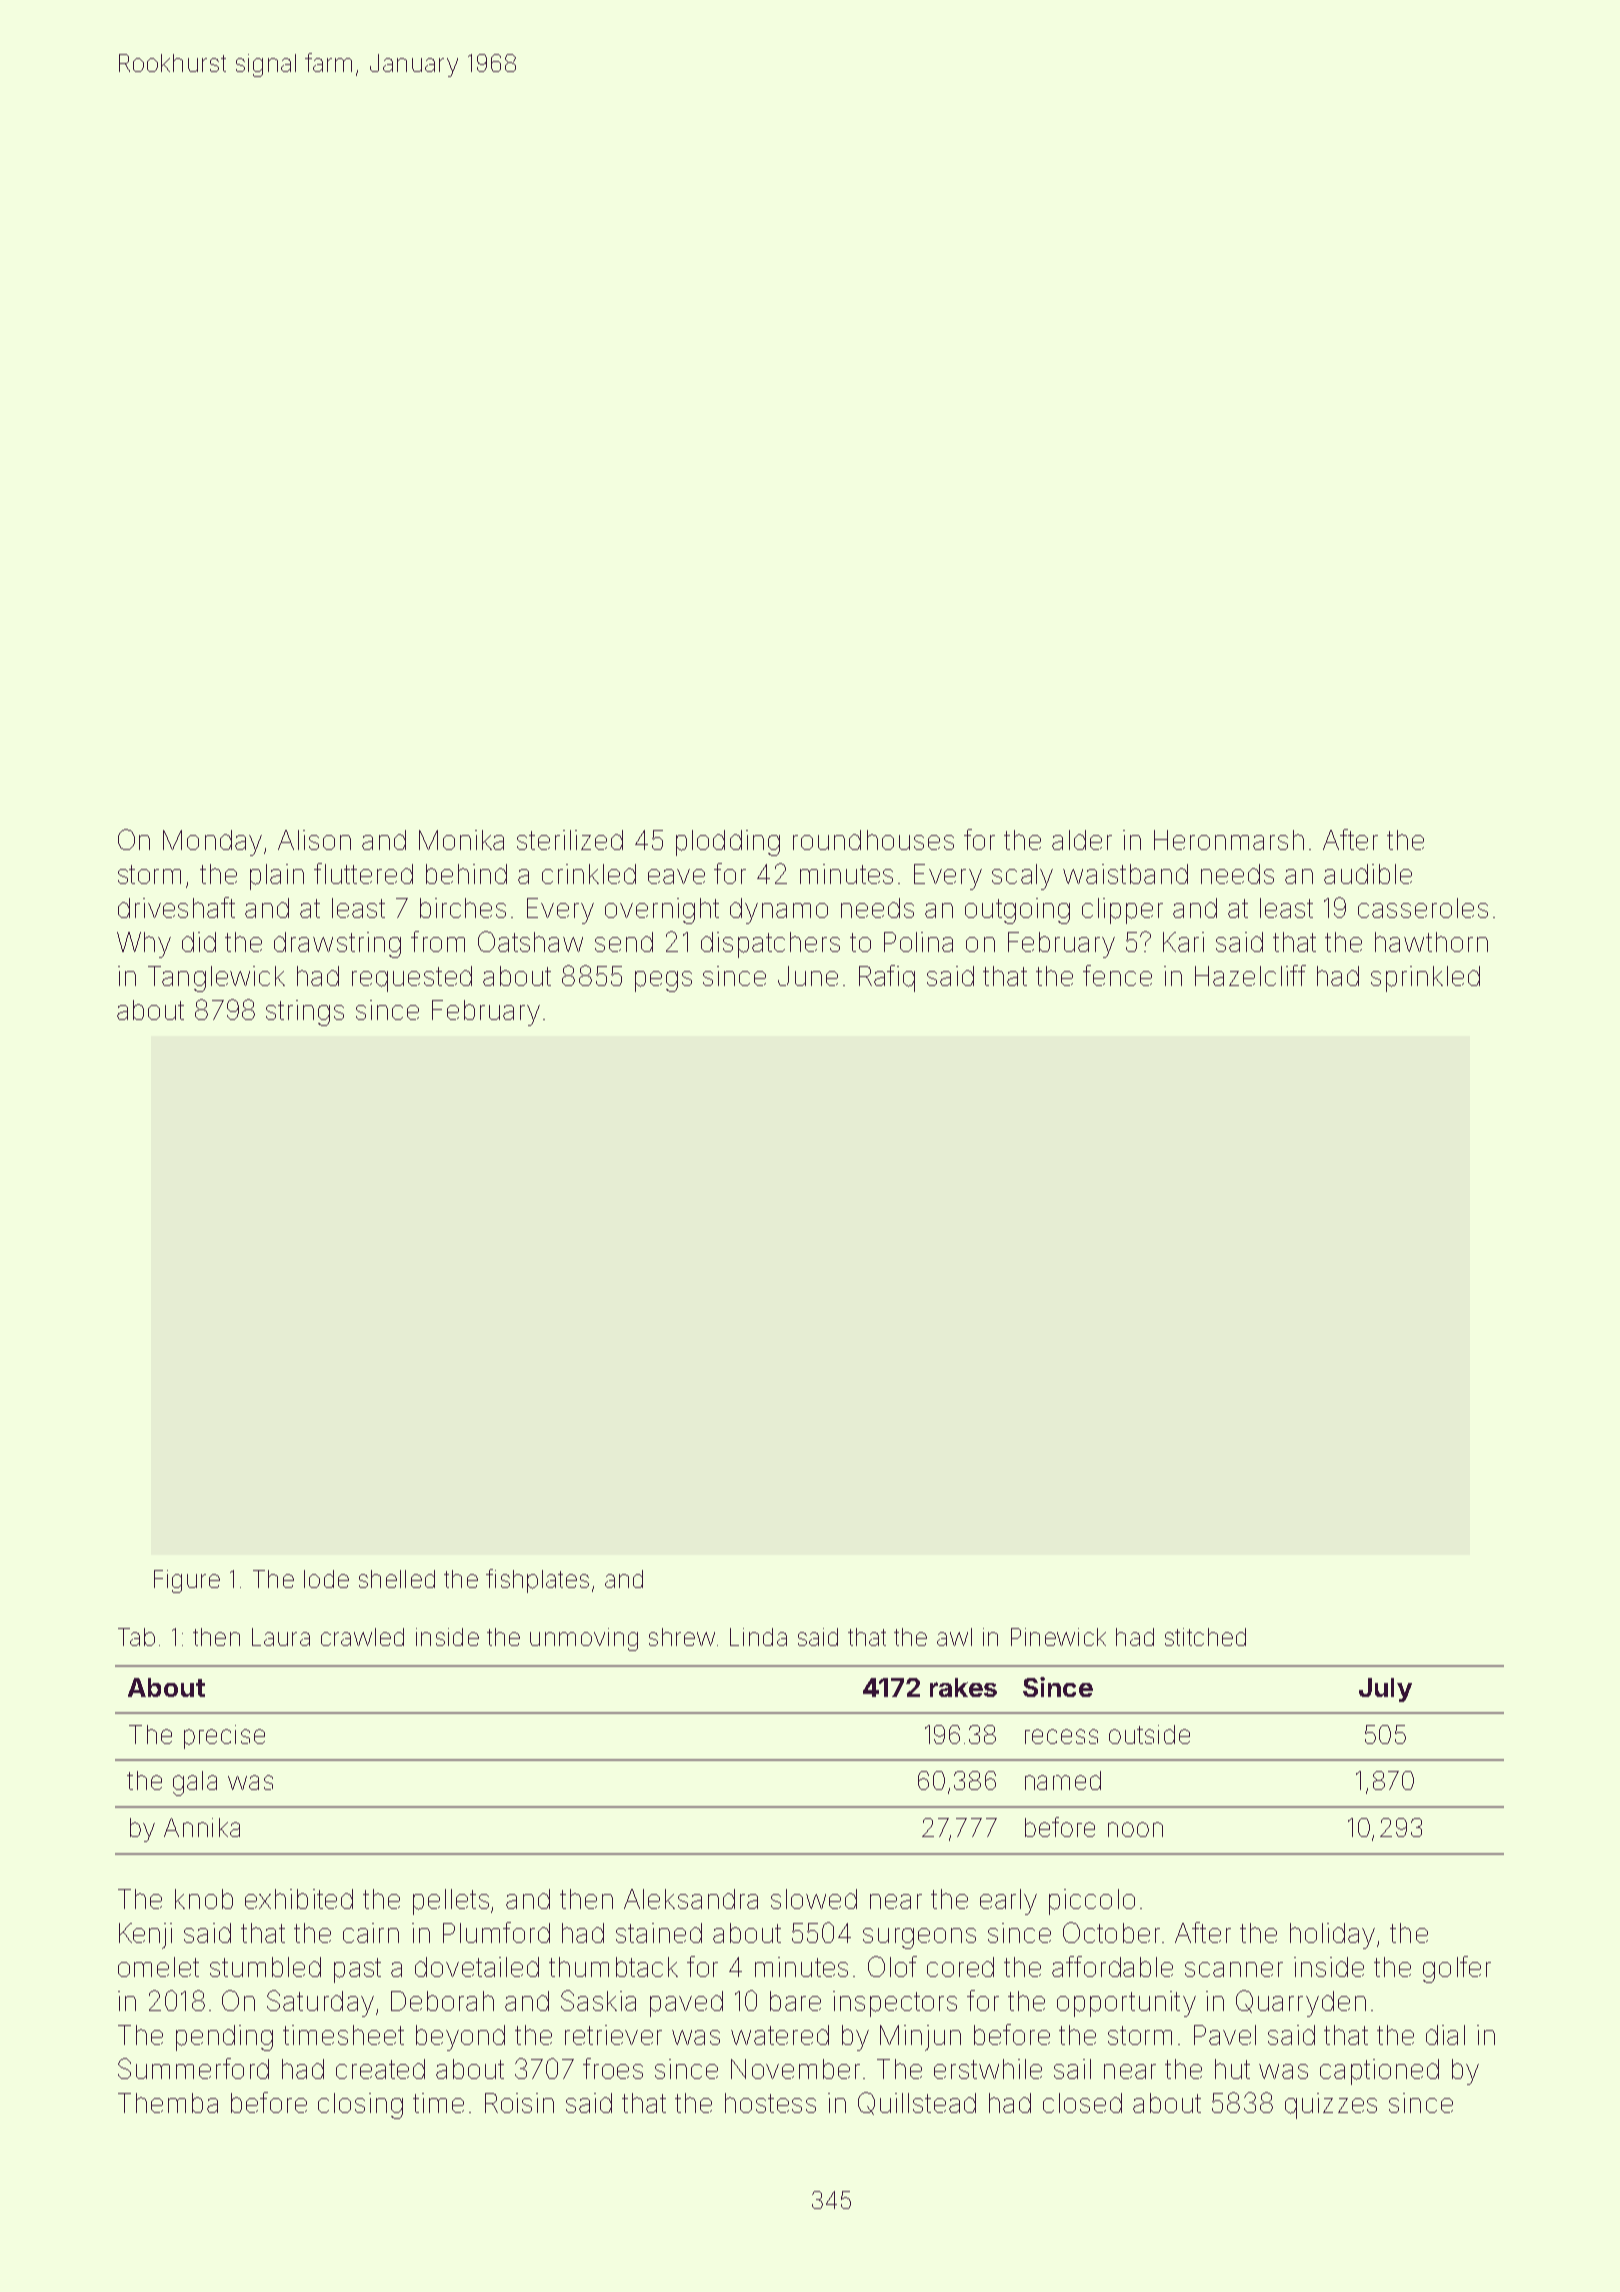  I want to click on sprinkled, so click(1425, 979).
